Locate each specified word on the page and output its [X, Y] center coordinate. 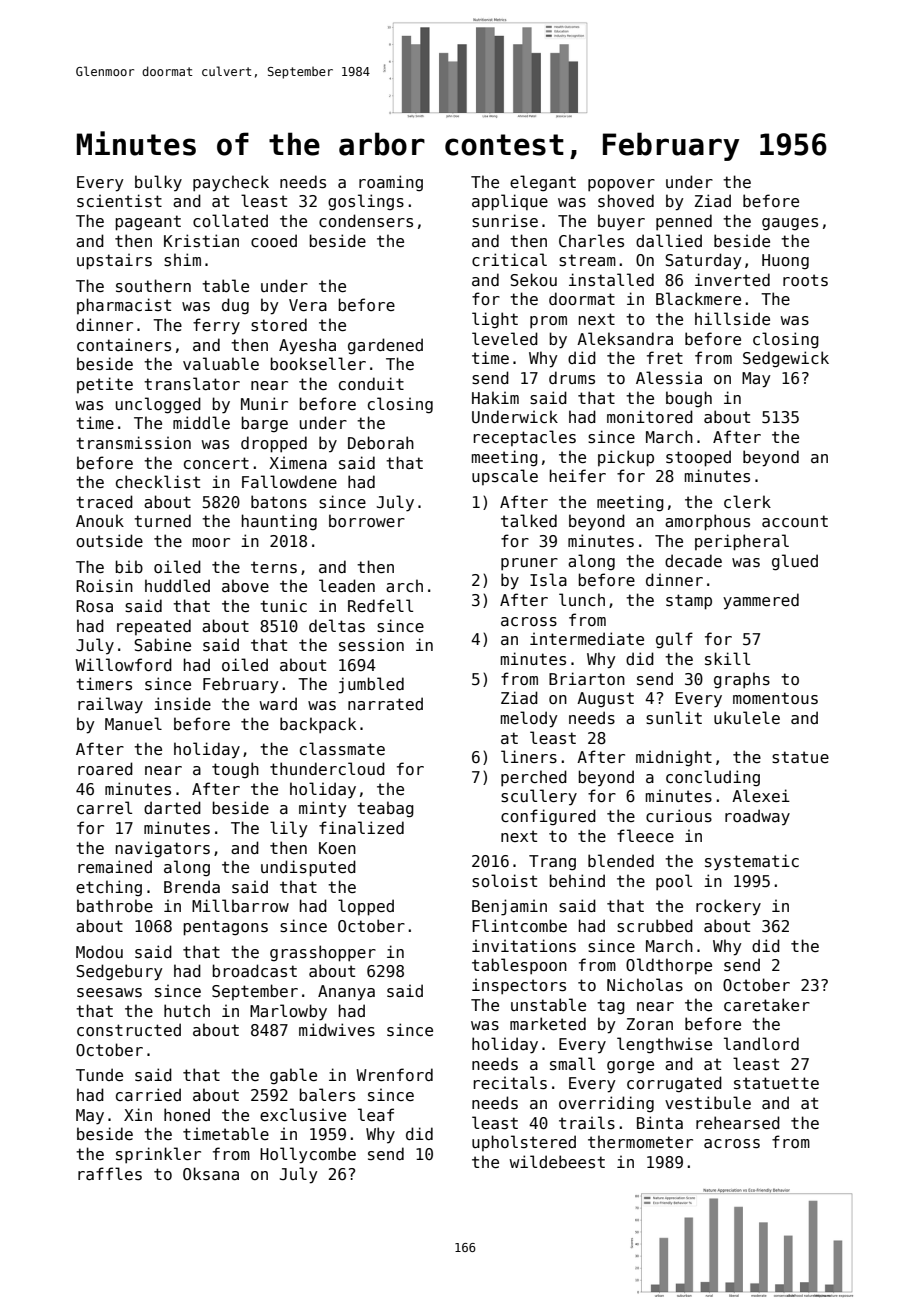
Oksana [211, 1174]
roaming [391, 183]
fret [665, 357]
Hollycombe [308, 1155]
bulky [158, 183]
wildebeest [557, 1162]
